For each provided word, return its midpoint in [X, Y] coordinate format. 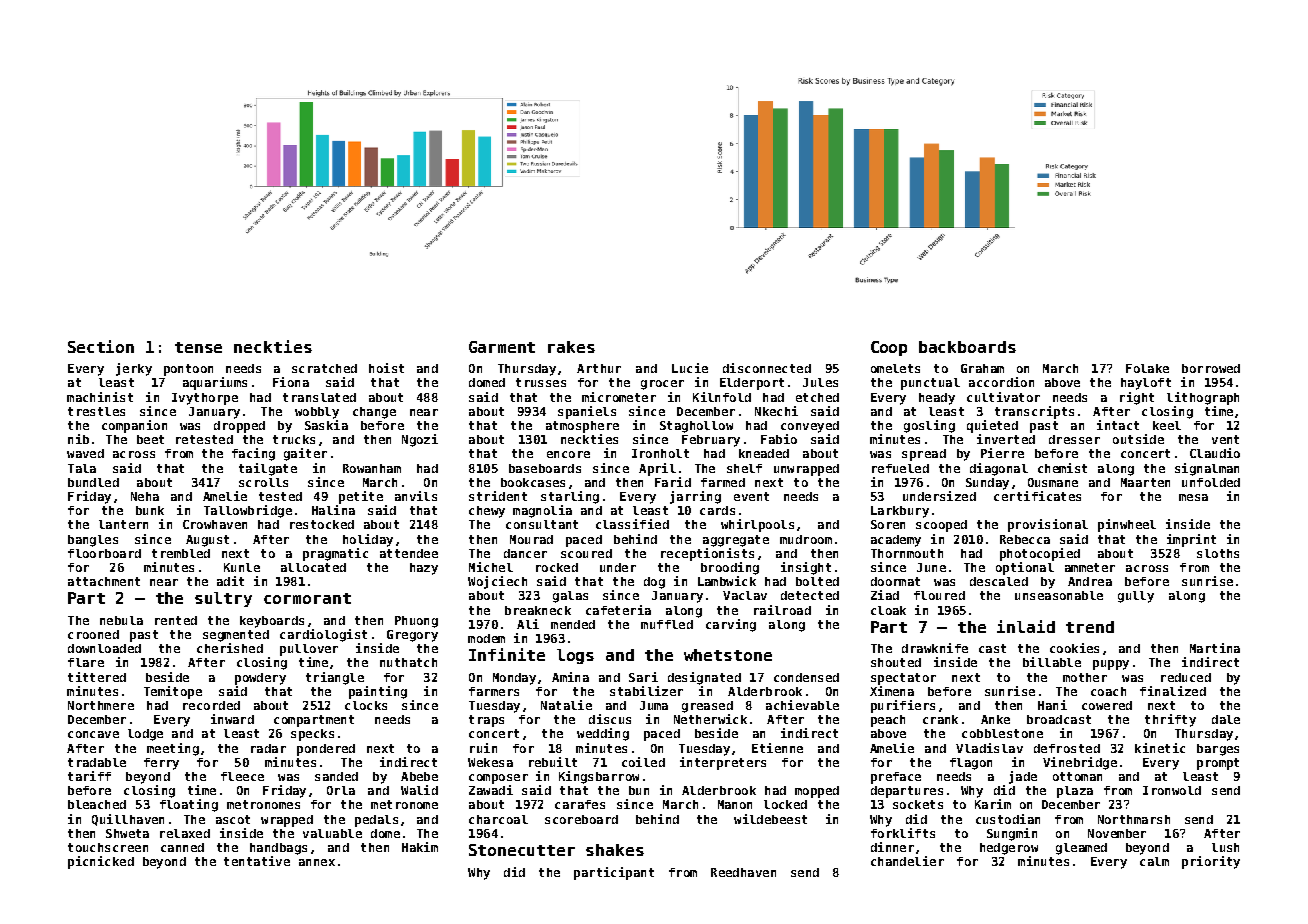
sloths [1218, 553]
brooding [730, 568]
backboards [967, 347]
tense [198, 347]
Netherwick [710, 719]
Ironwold [1172, 790]
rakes [571, 347]
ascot [233, 819]
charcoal [498, 819]
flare [86, 662]
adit [230, 581]
